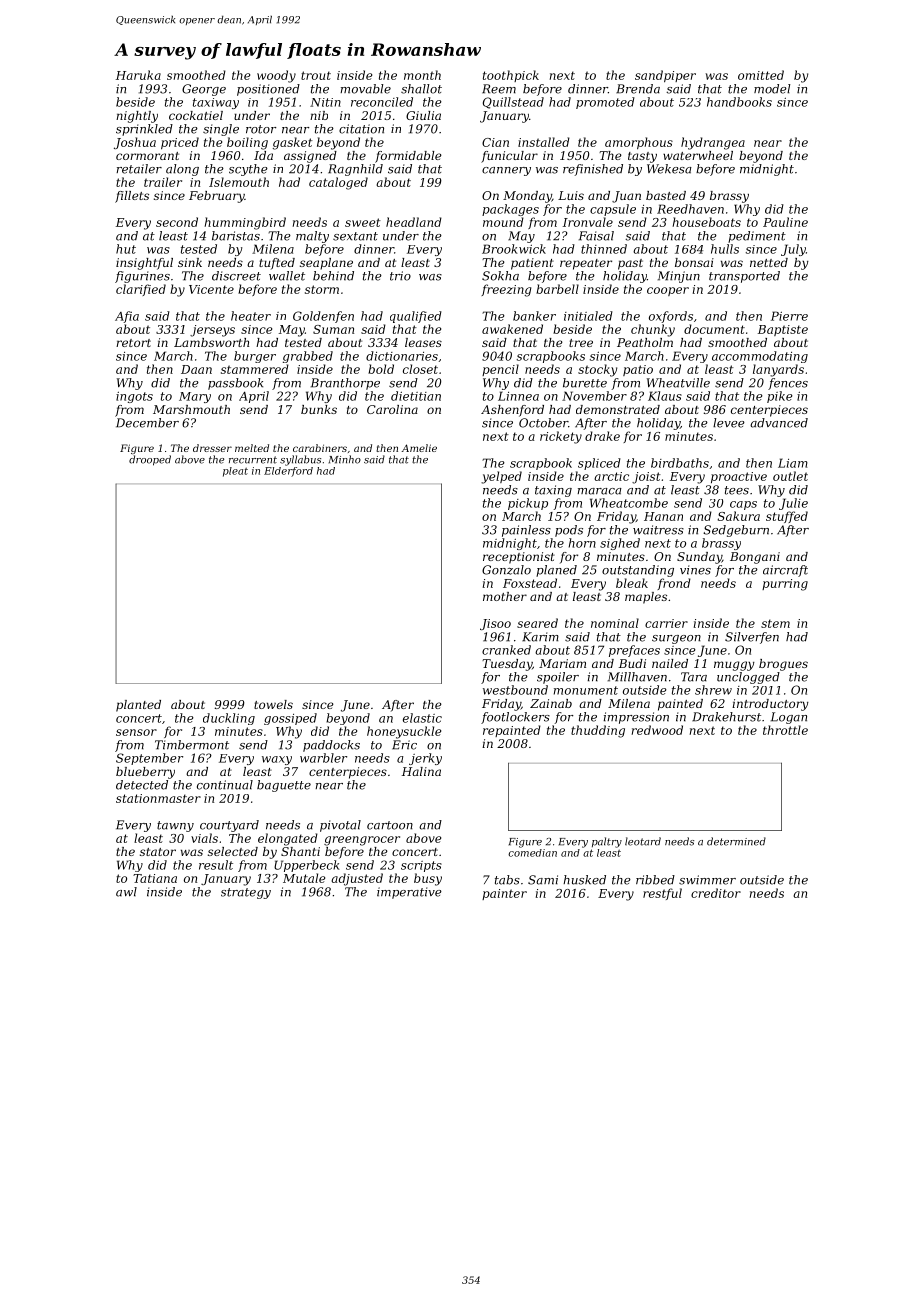 This page has width=924, height=1308. I want to click on handbooks, so click(739, 102).
